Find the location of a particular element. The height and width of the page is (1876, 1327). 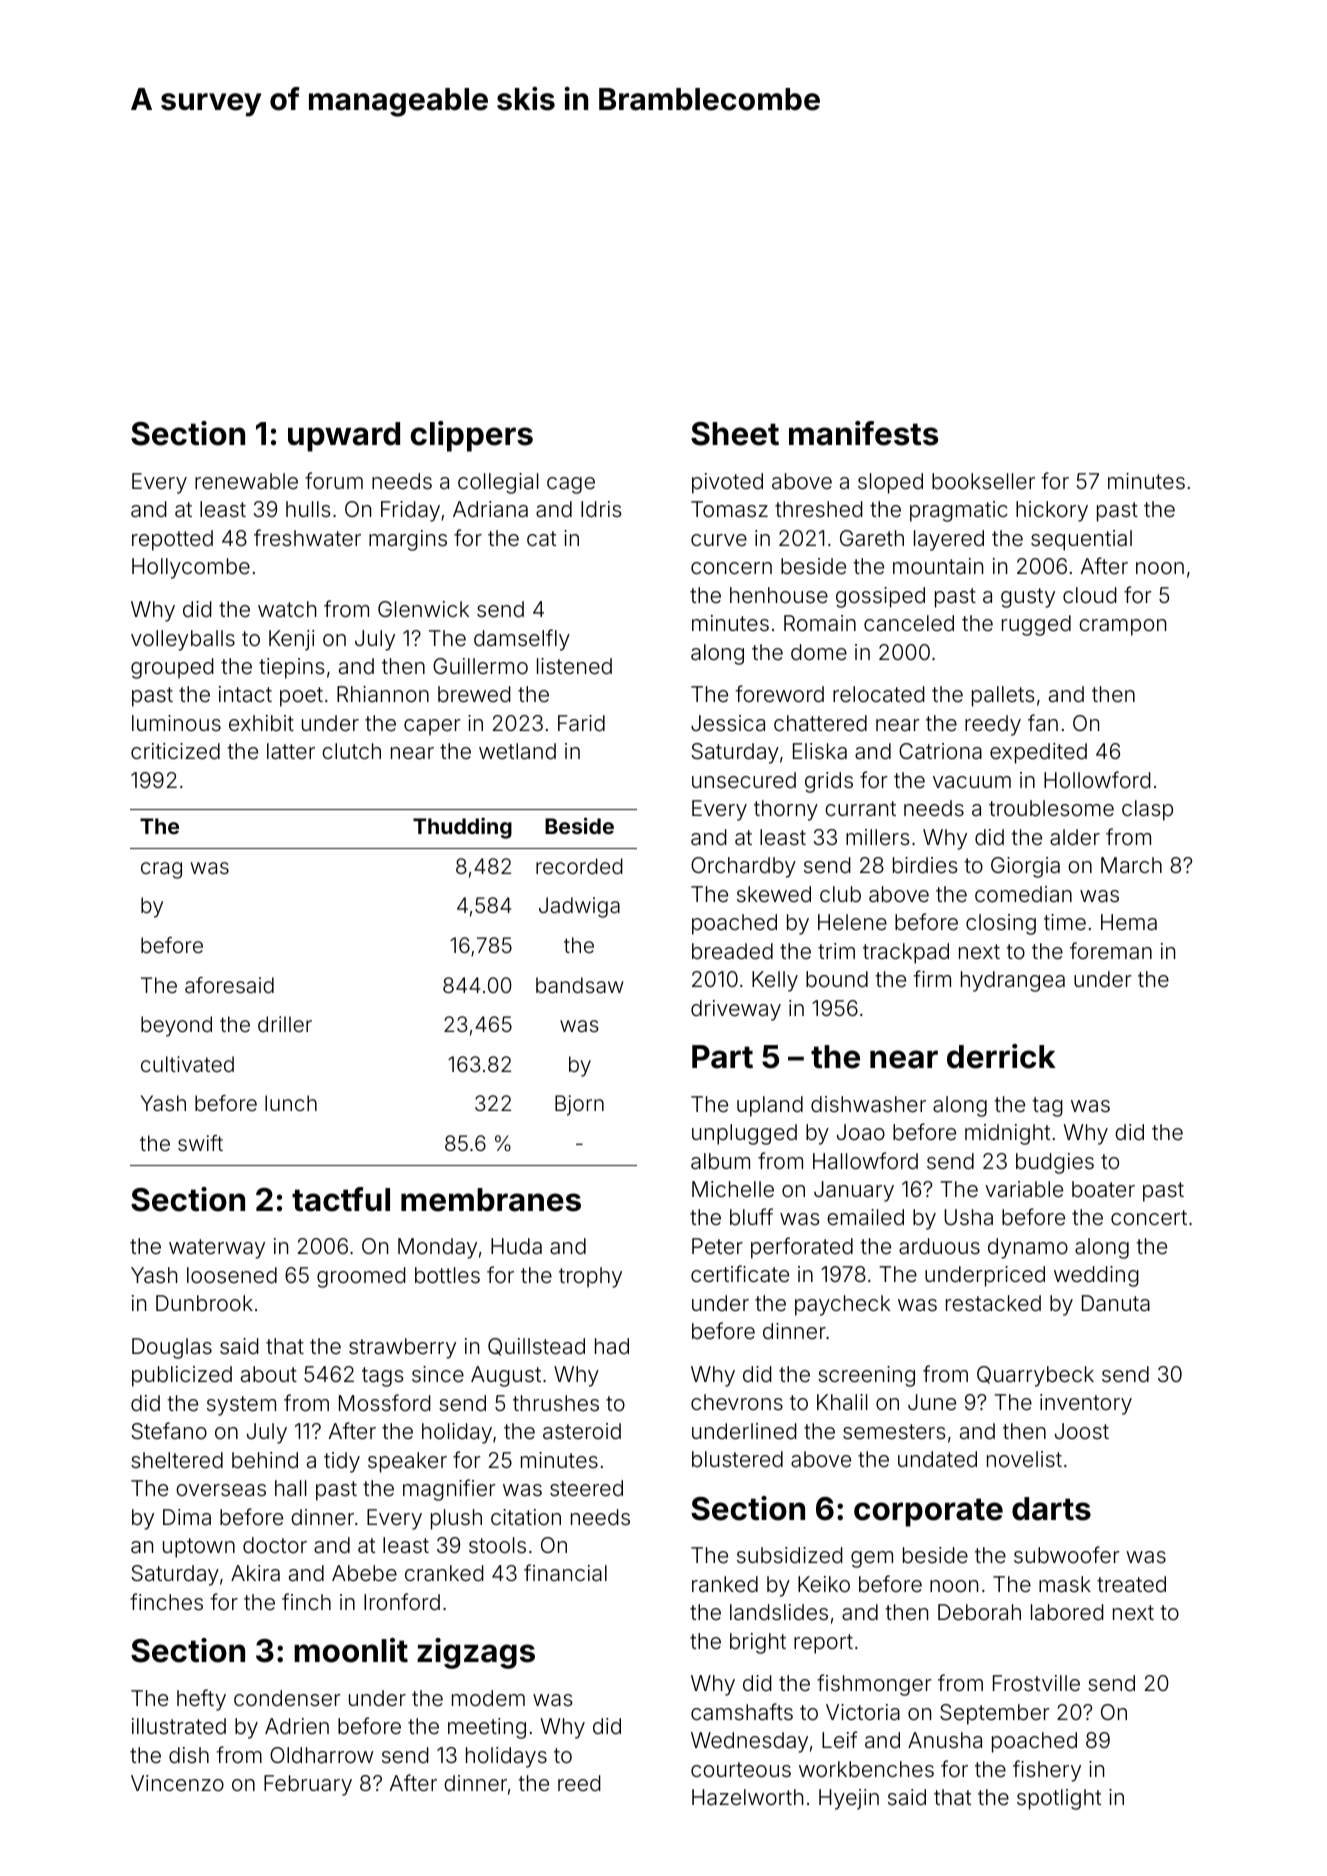

condenser is located at coordinates (287, 1698).
